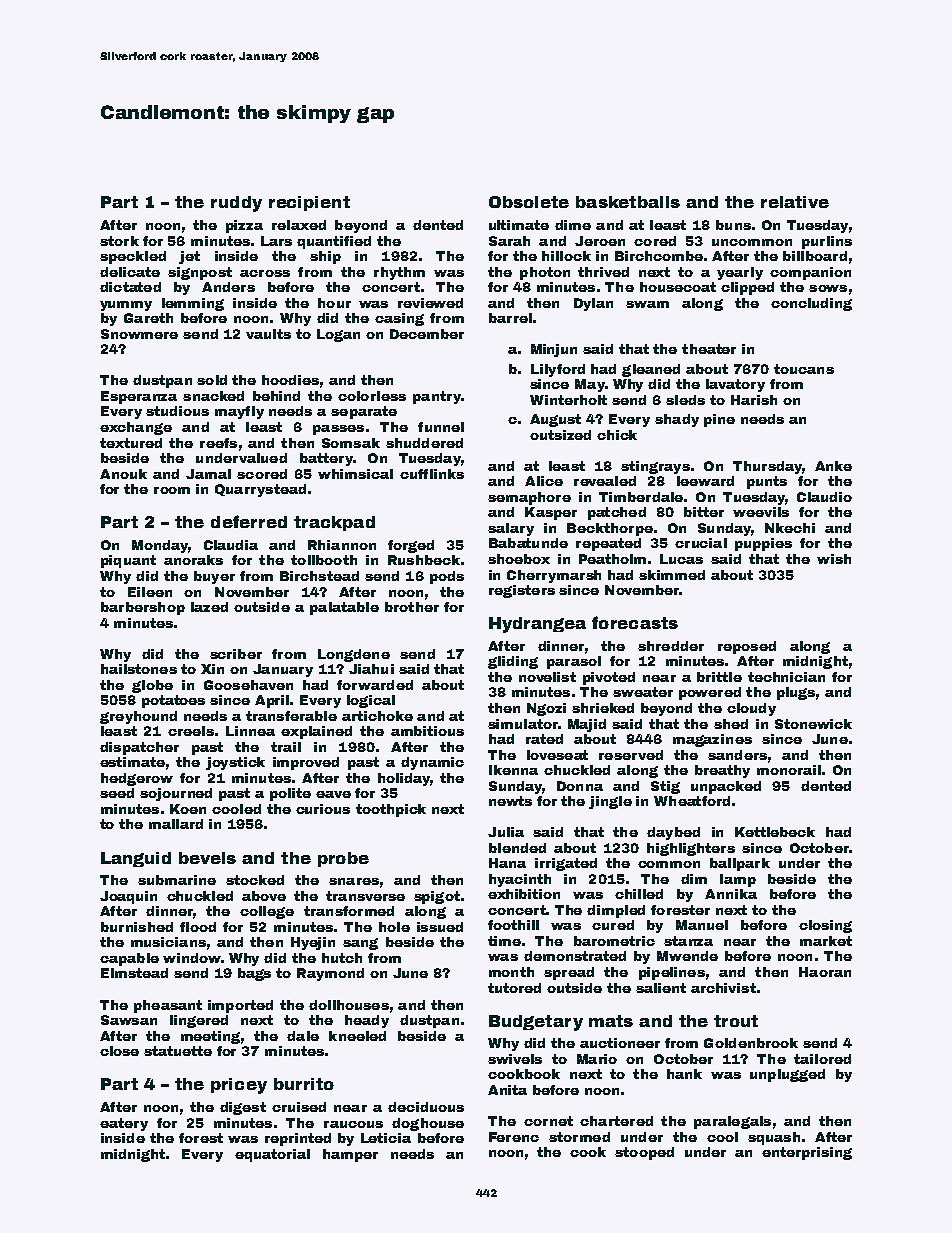 The image size is (952, 1233). What do you see at coordinates (509, 241) in the screenshot?
I see `Sarah` at bounding box center [509, 241].
